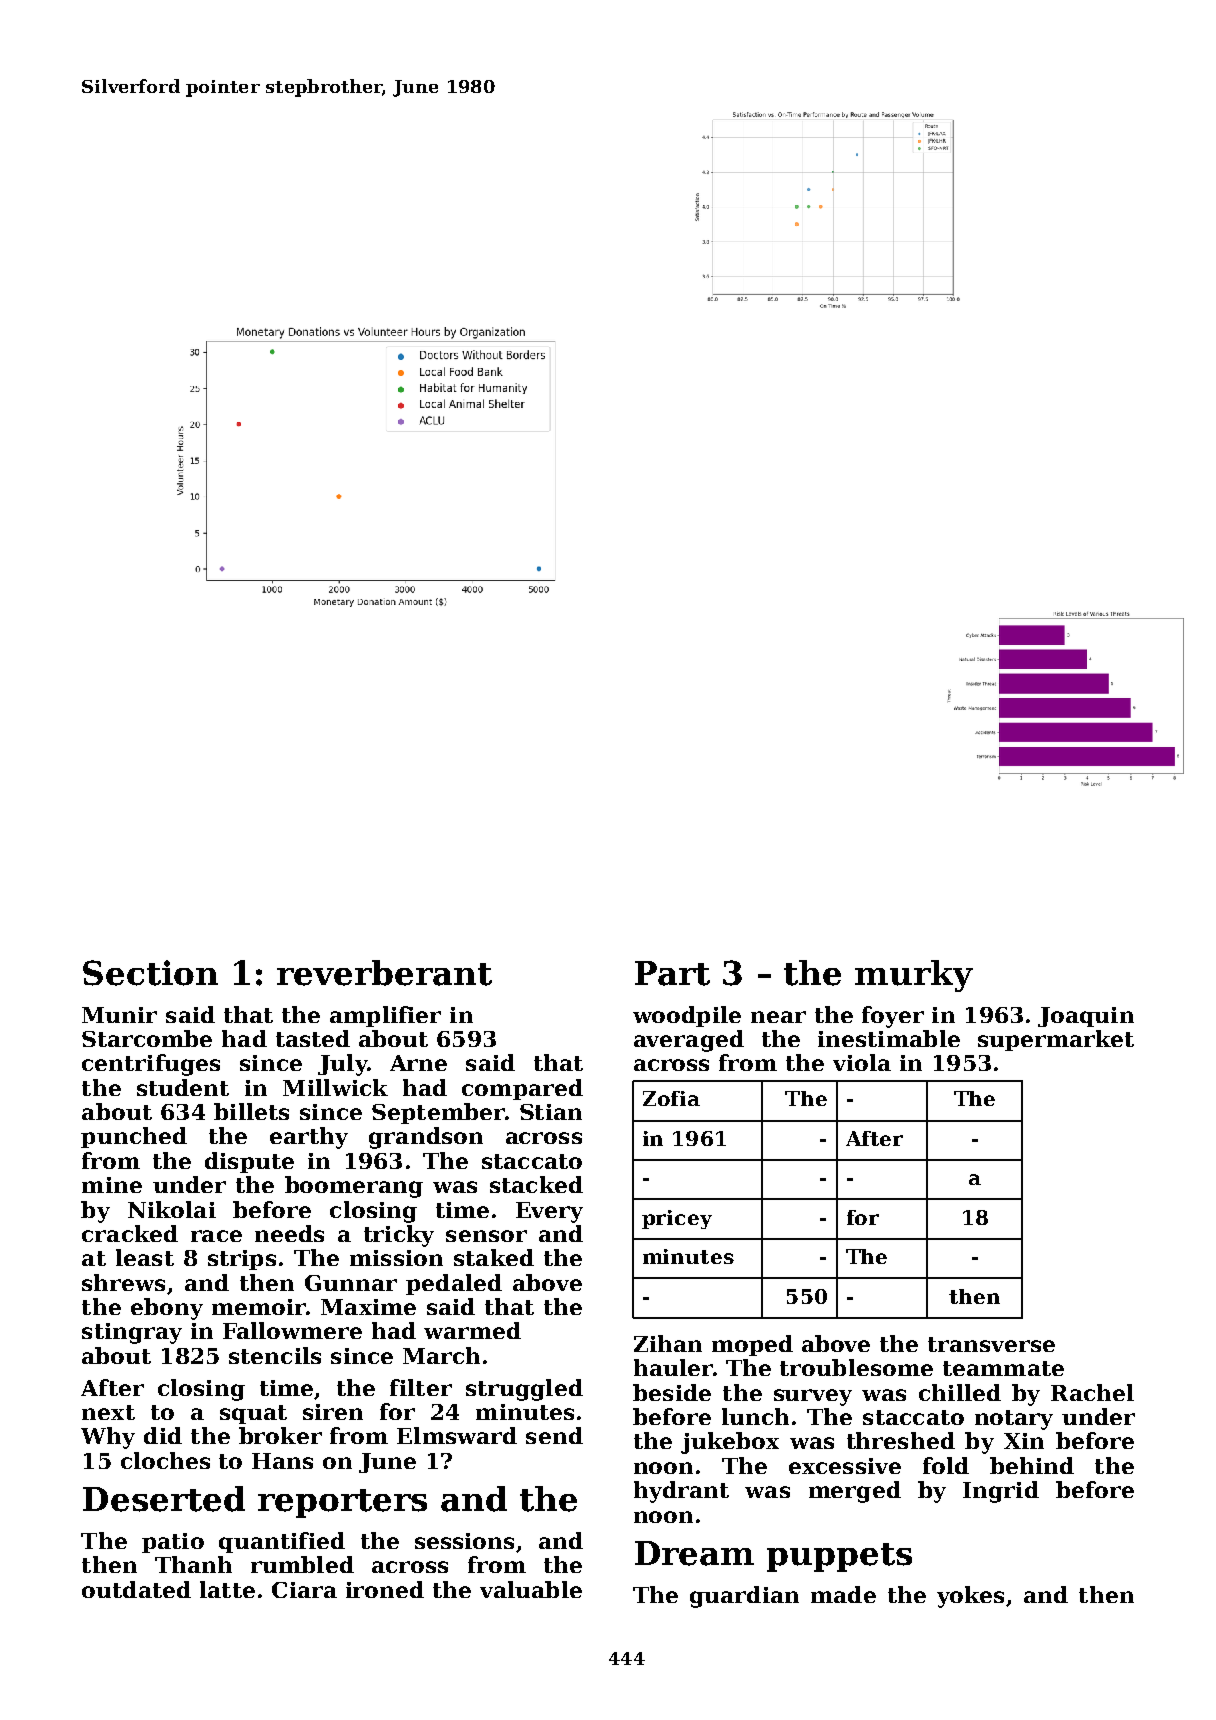  Describe the element at coordinates (901, 1440) in the document. I see `threshed` at that location.
